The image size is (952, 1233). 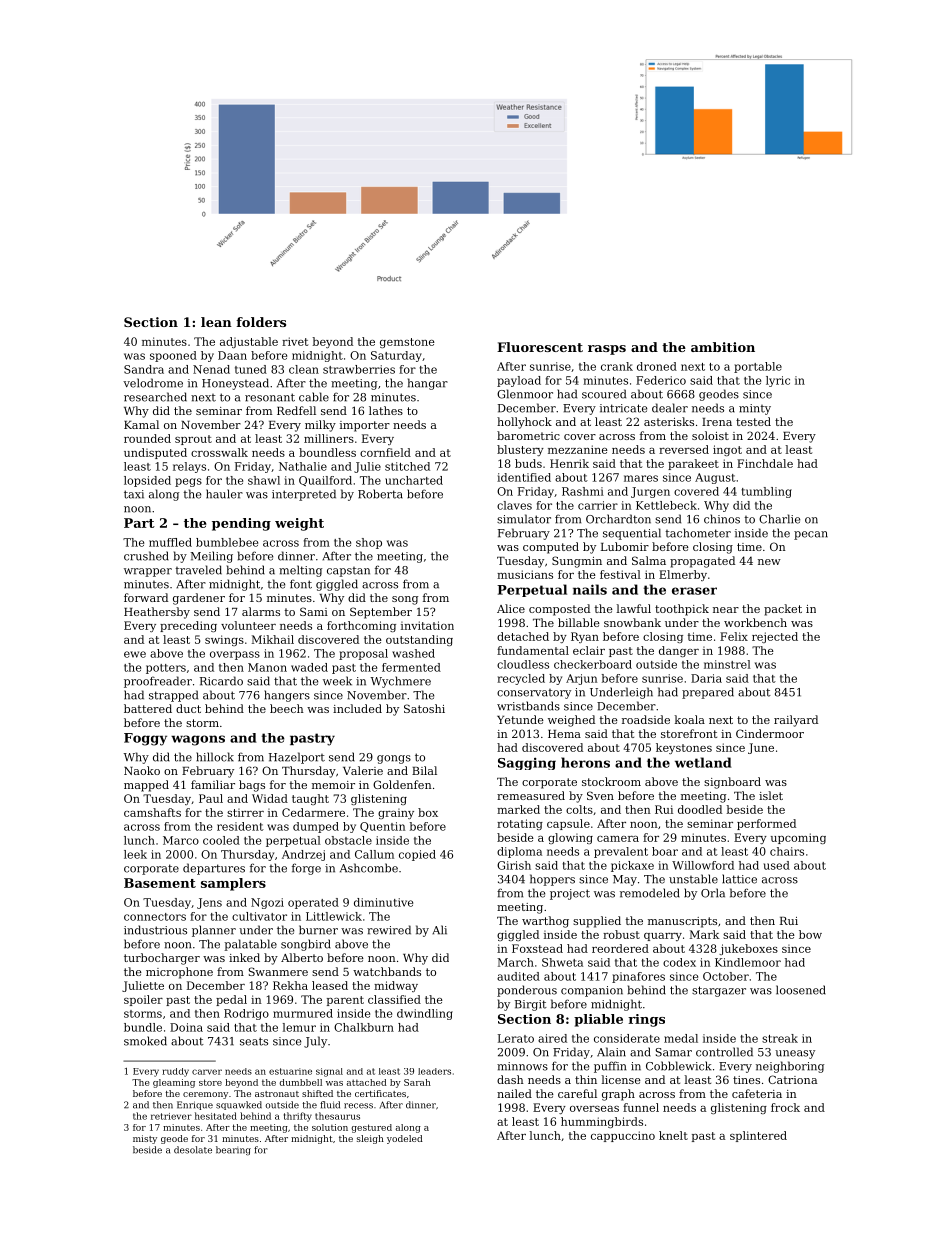 What do you see at coordinates (205, 1095) in the screenshot?
I see `ceremony` at bounding box center [205, 1095].
